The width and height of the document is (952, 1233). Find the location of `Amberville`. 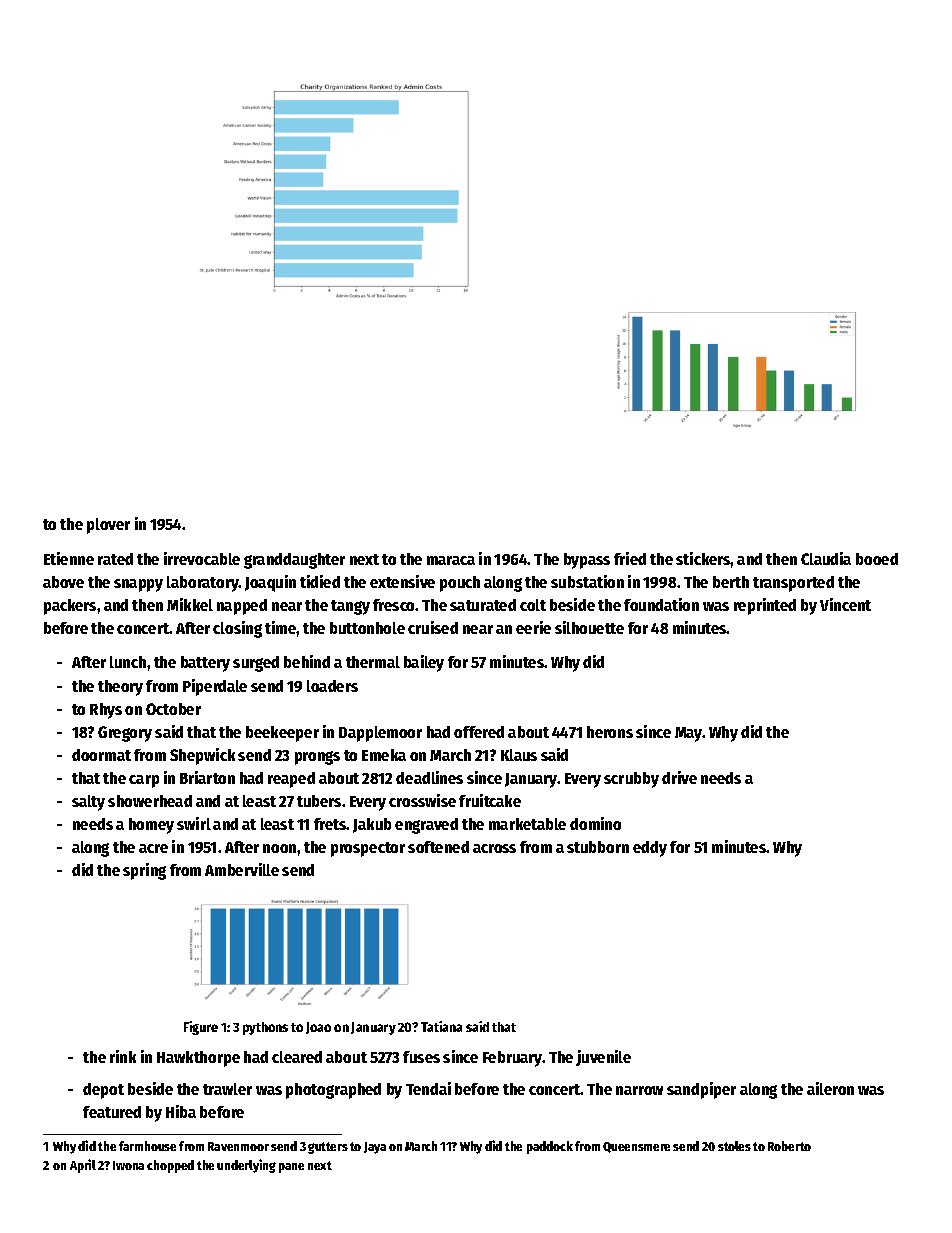

Amberville is located at coordinates (242, 869).
